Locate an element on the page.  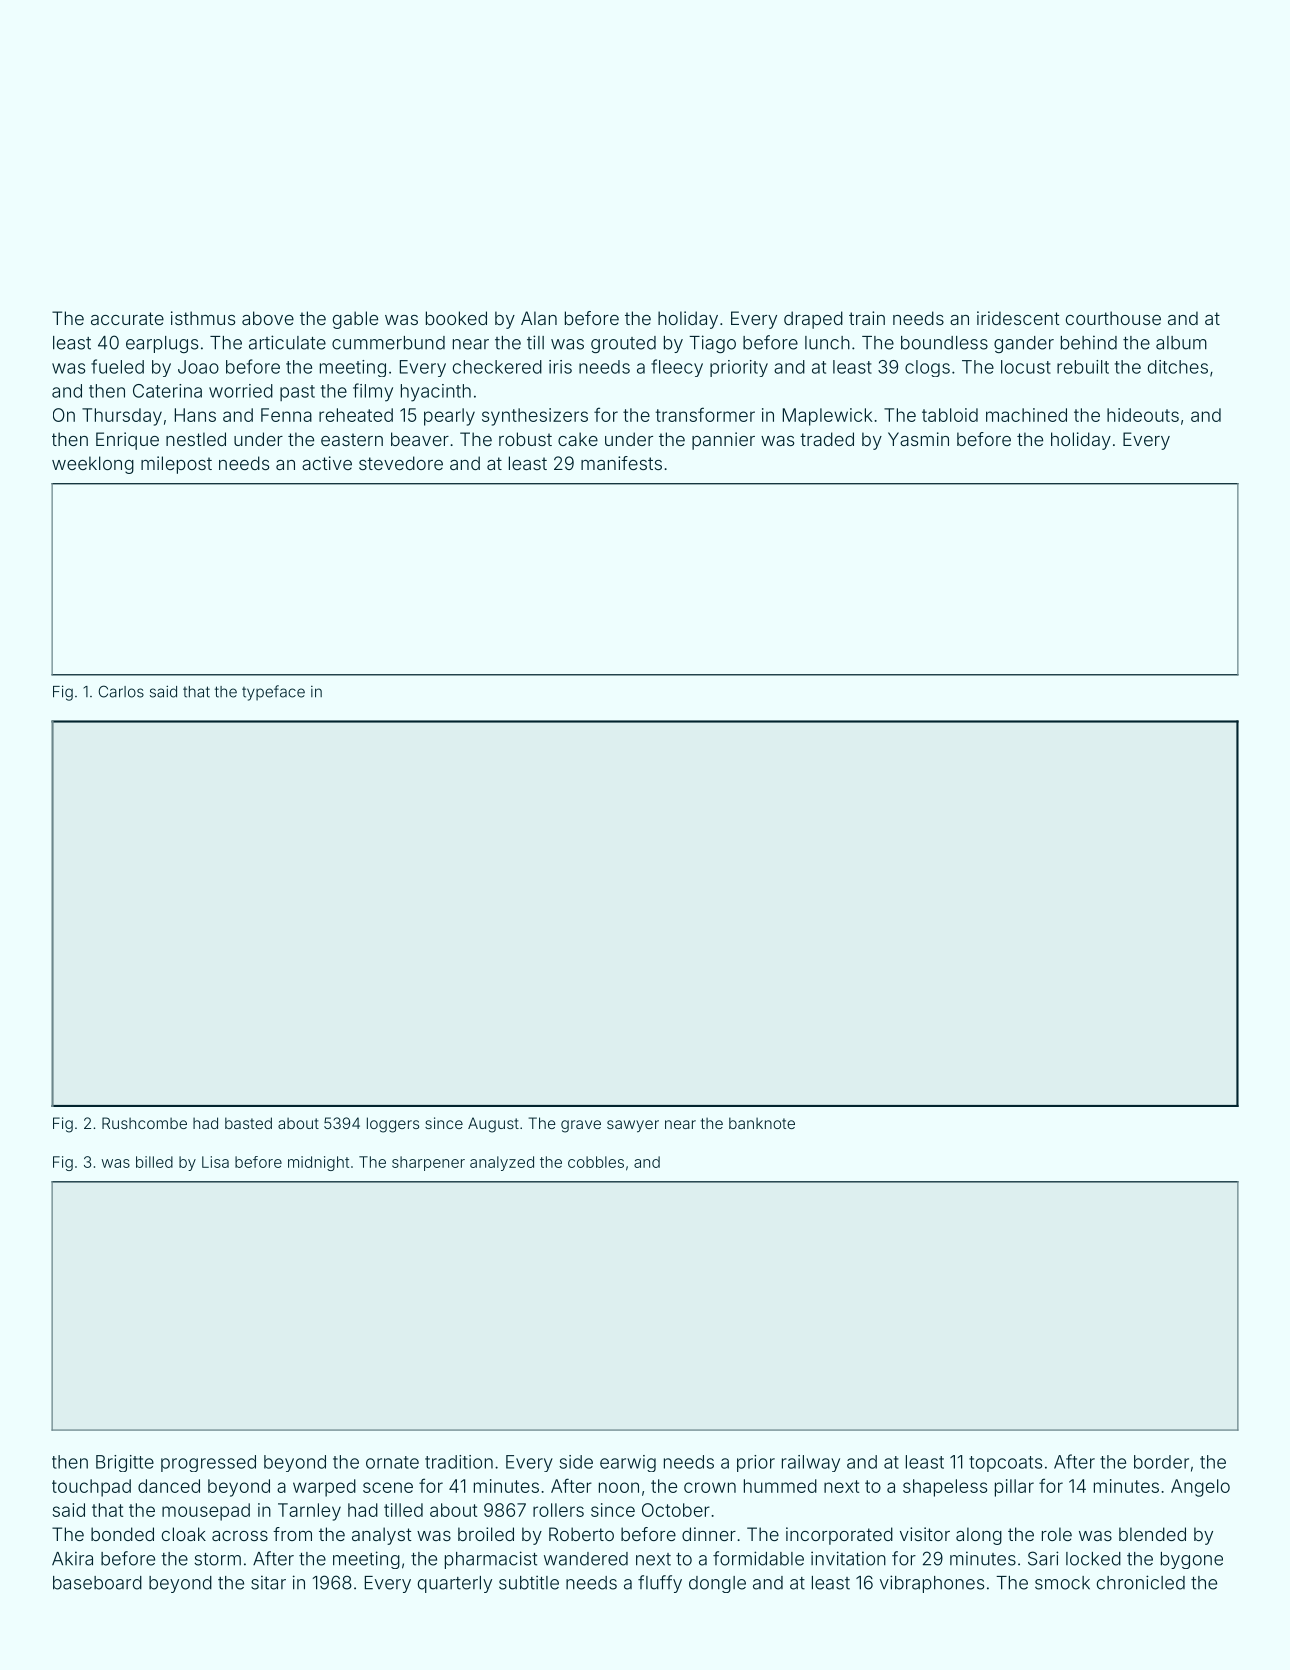
basted is located at coordinates (248, 1123).
